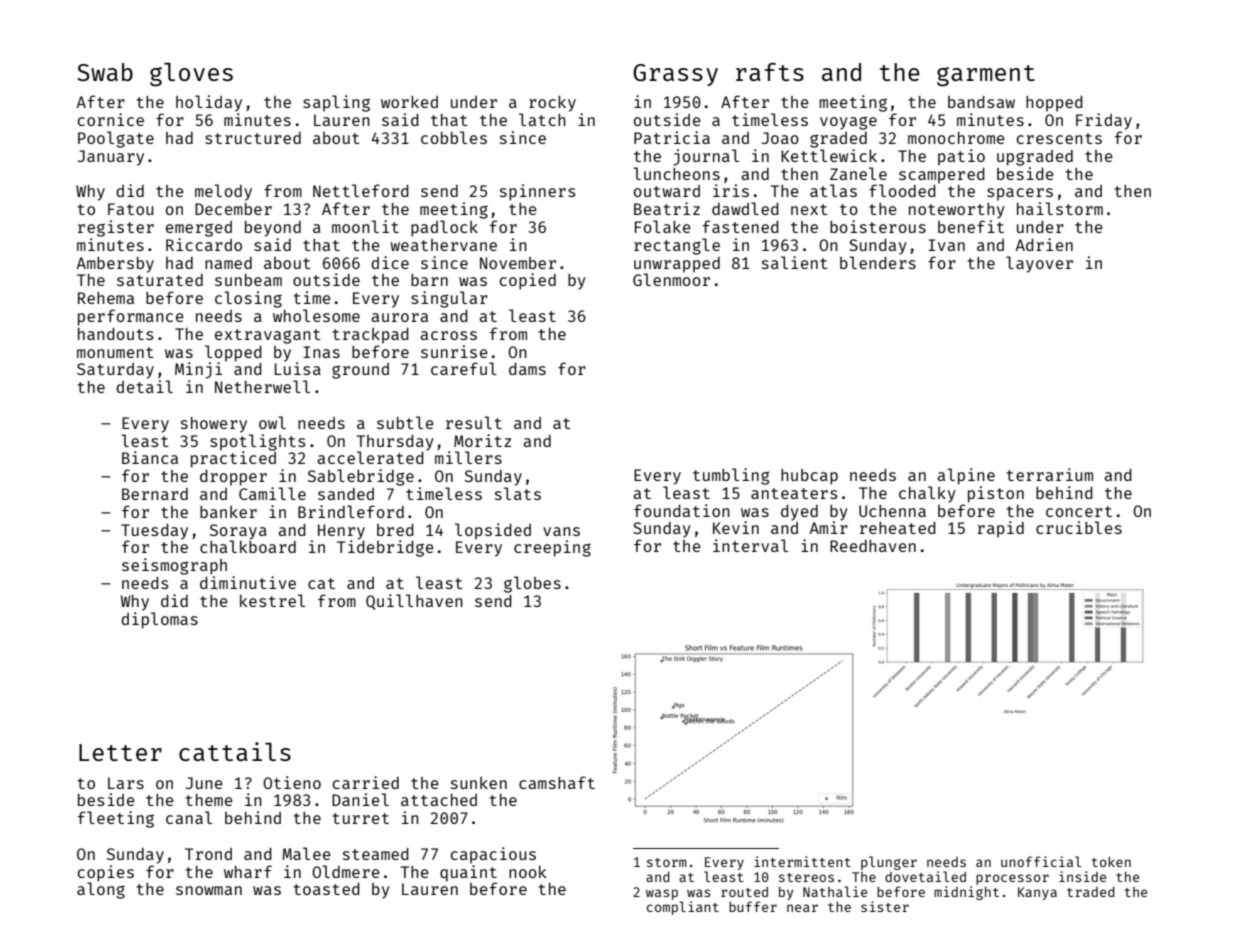  What do you see at coordinates (253, 138) in the page?
I see `structured` at bounding box center [253, 138].
